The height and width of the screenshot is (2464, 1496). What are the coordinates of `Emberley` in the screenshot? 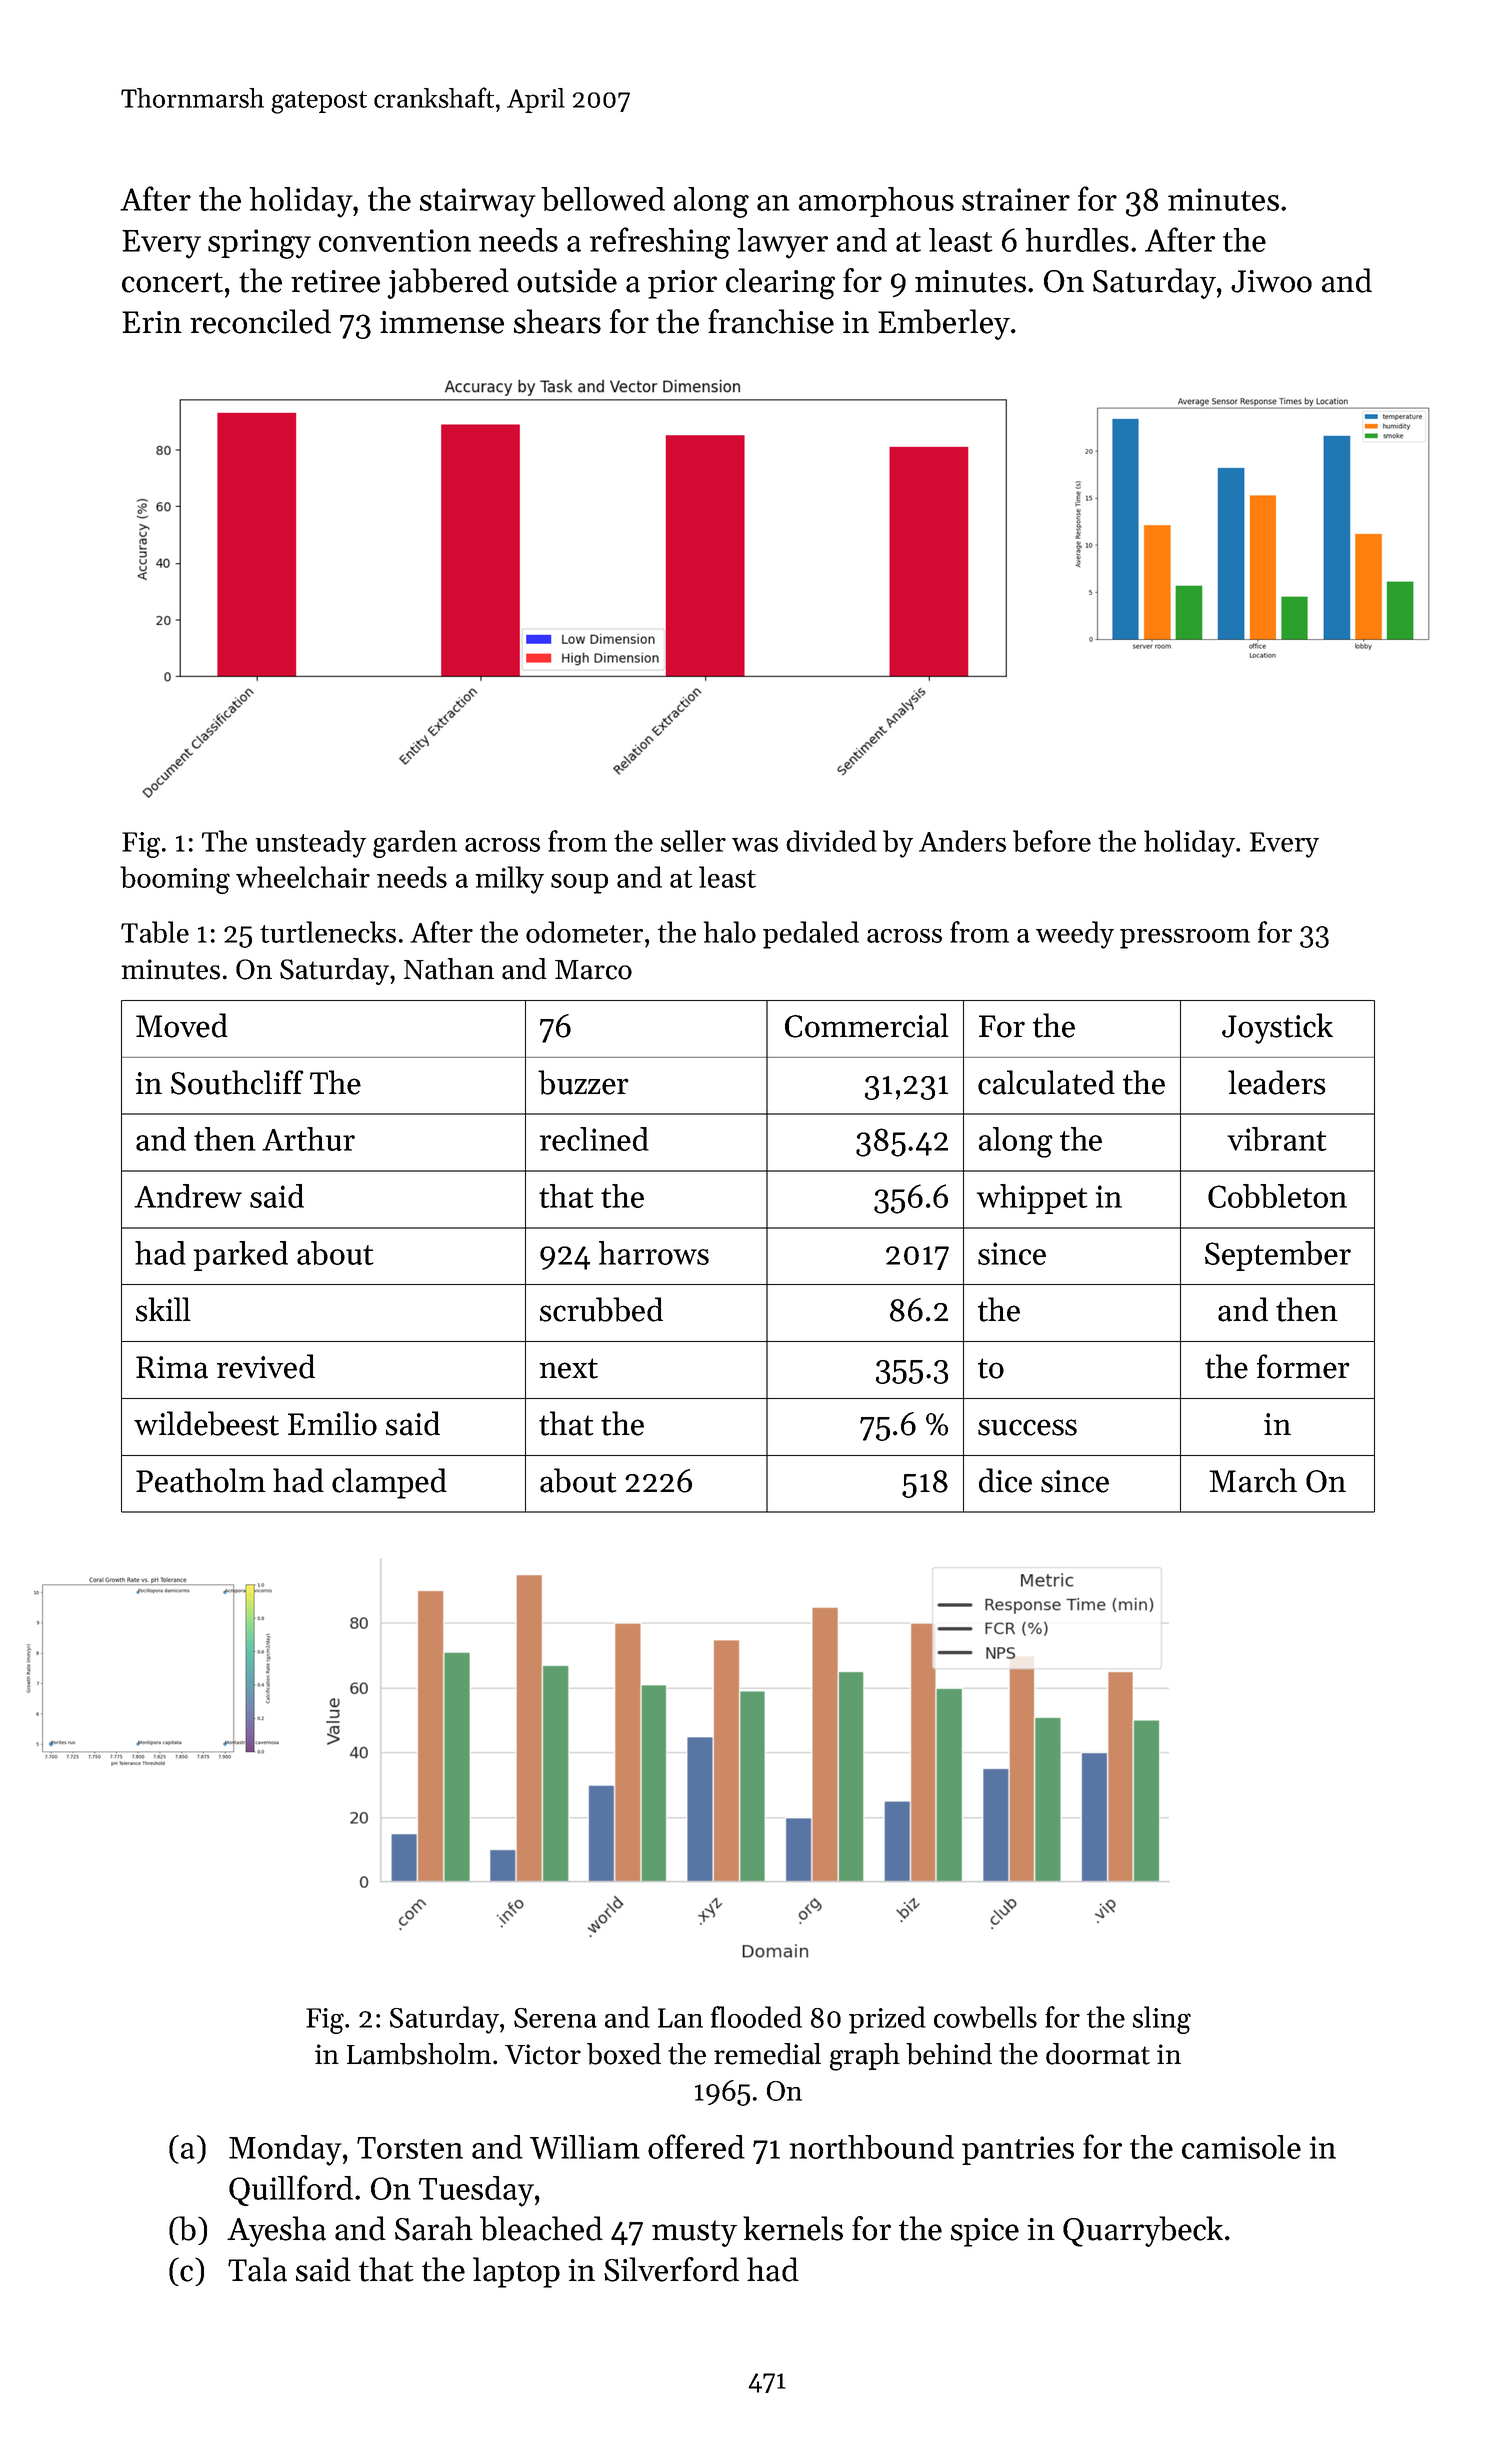 It's located at (944, 324).
